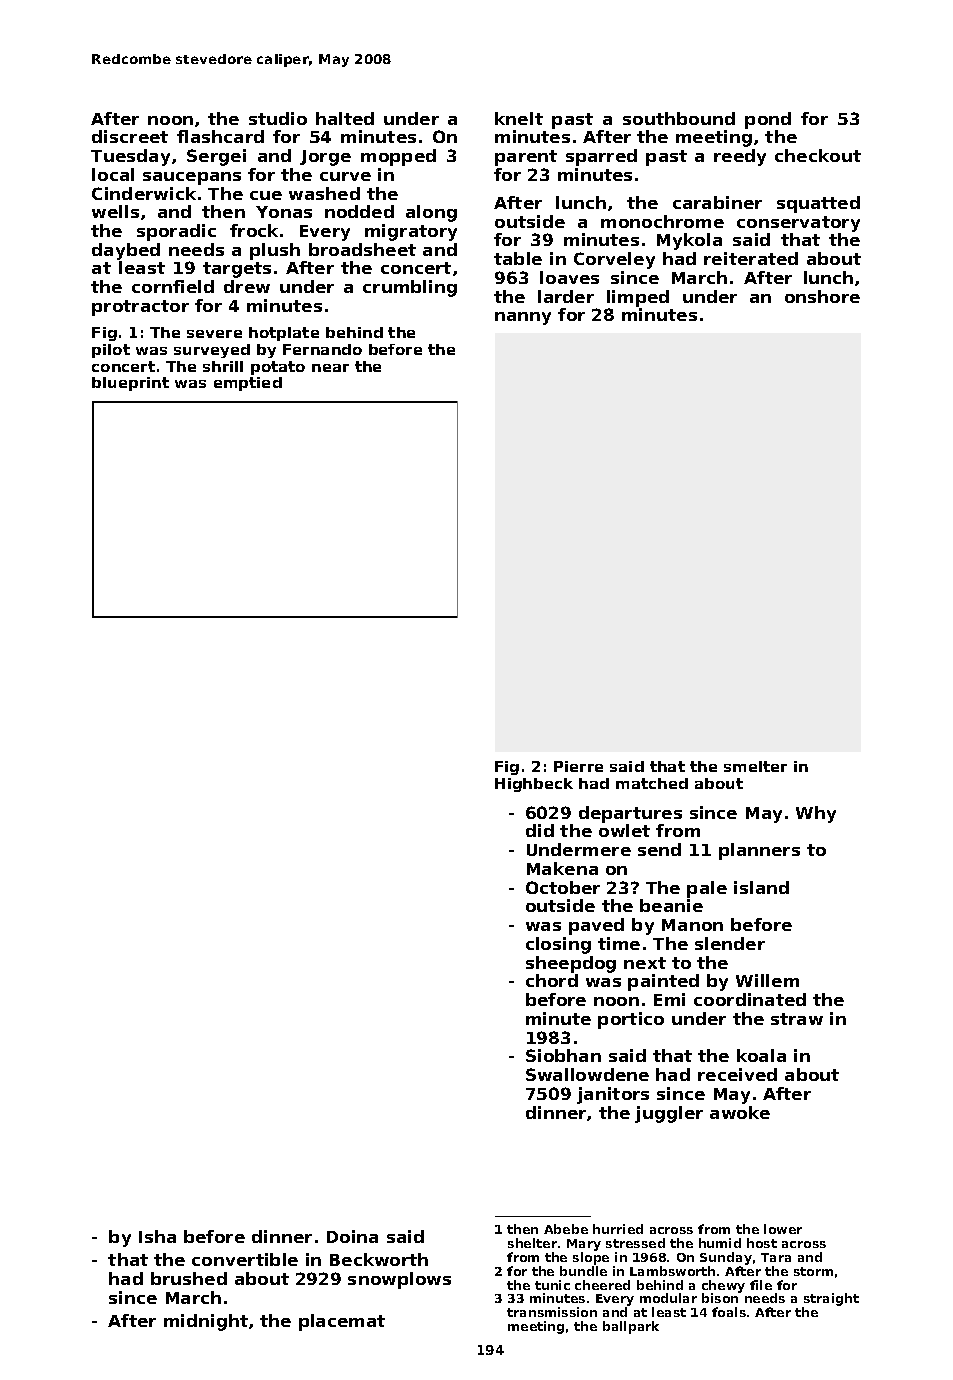  I want to click on emptied, so click(248, 384).
